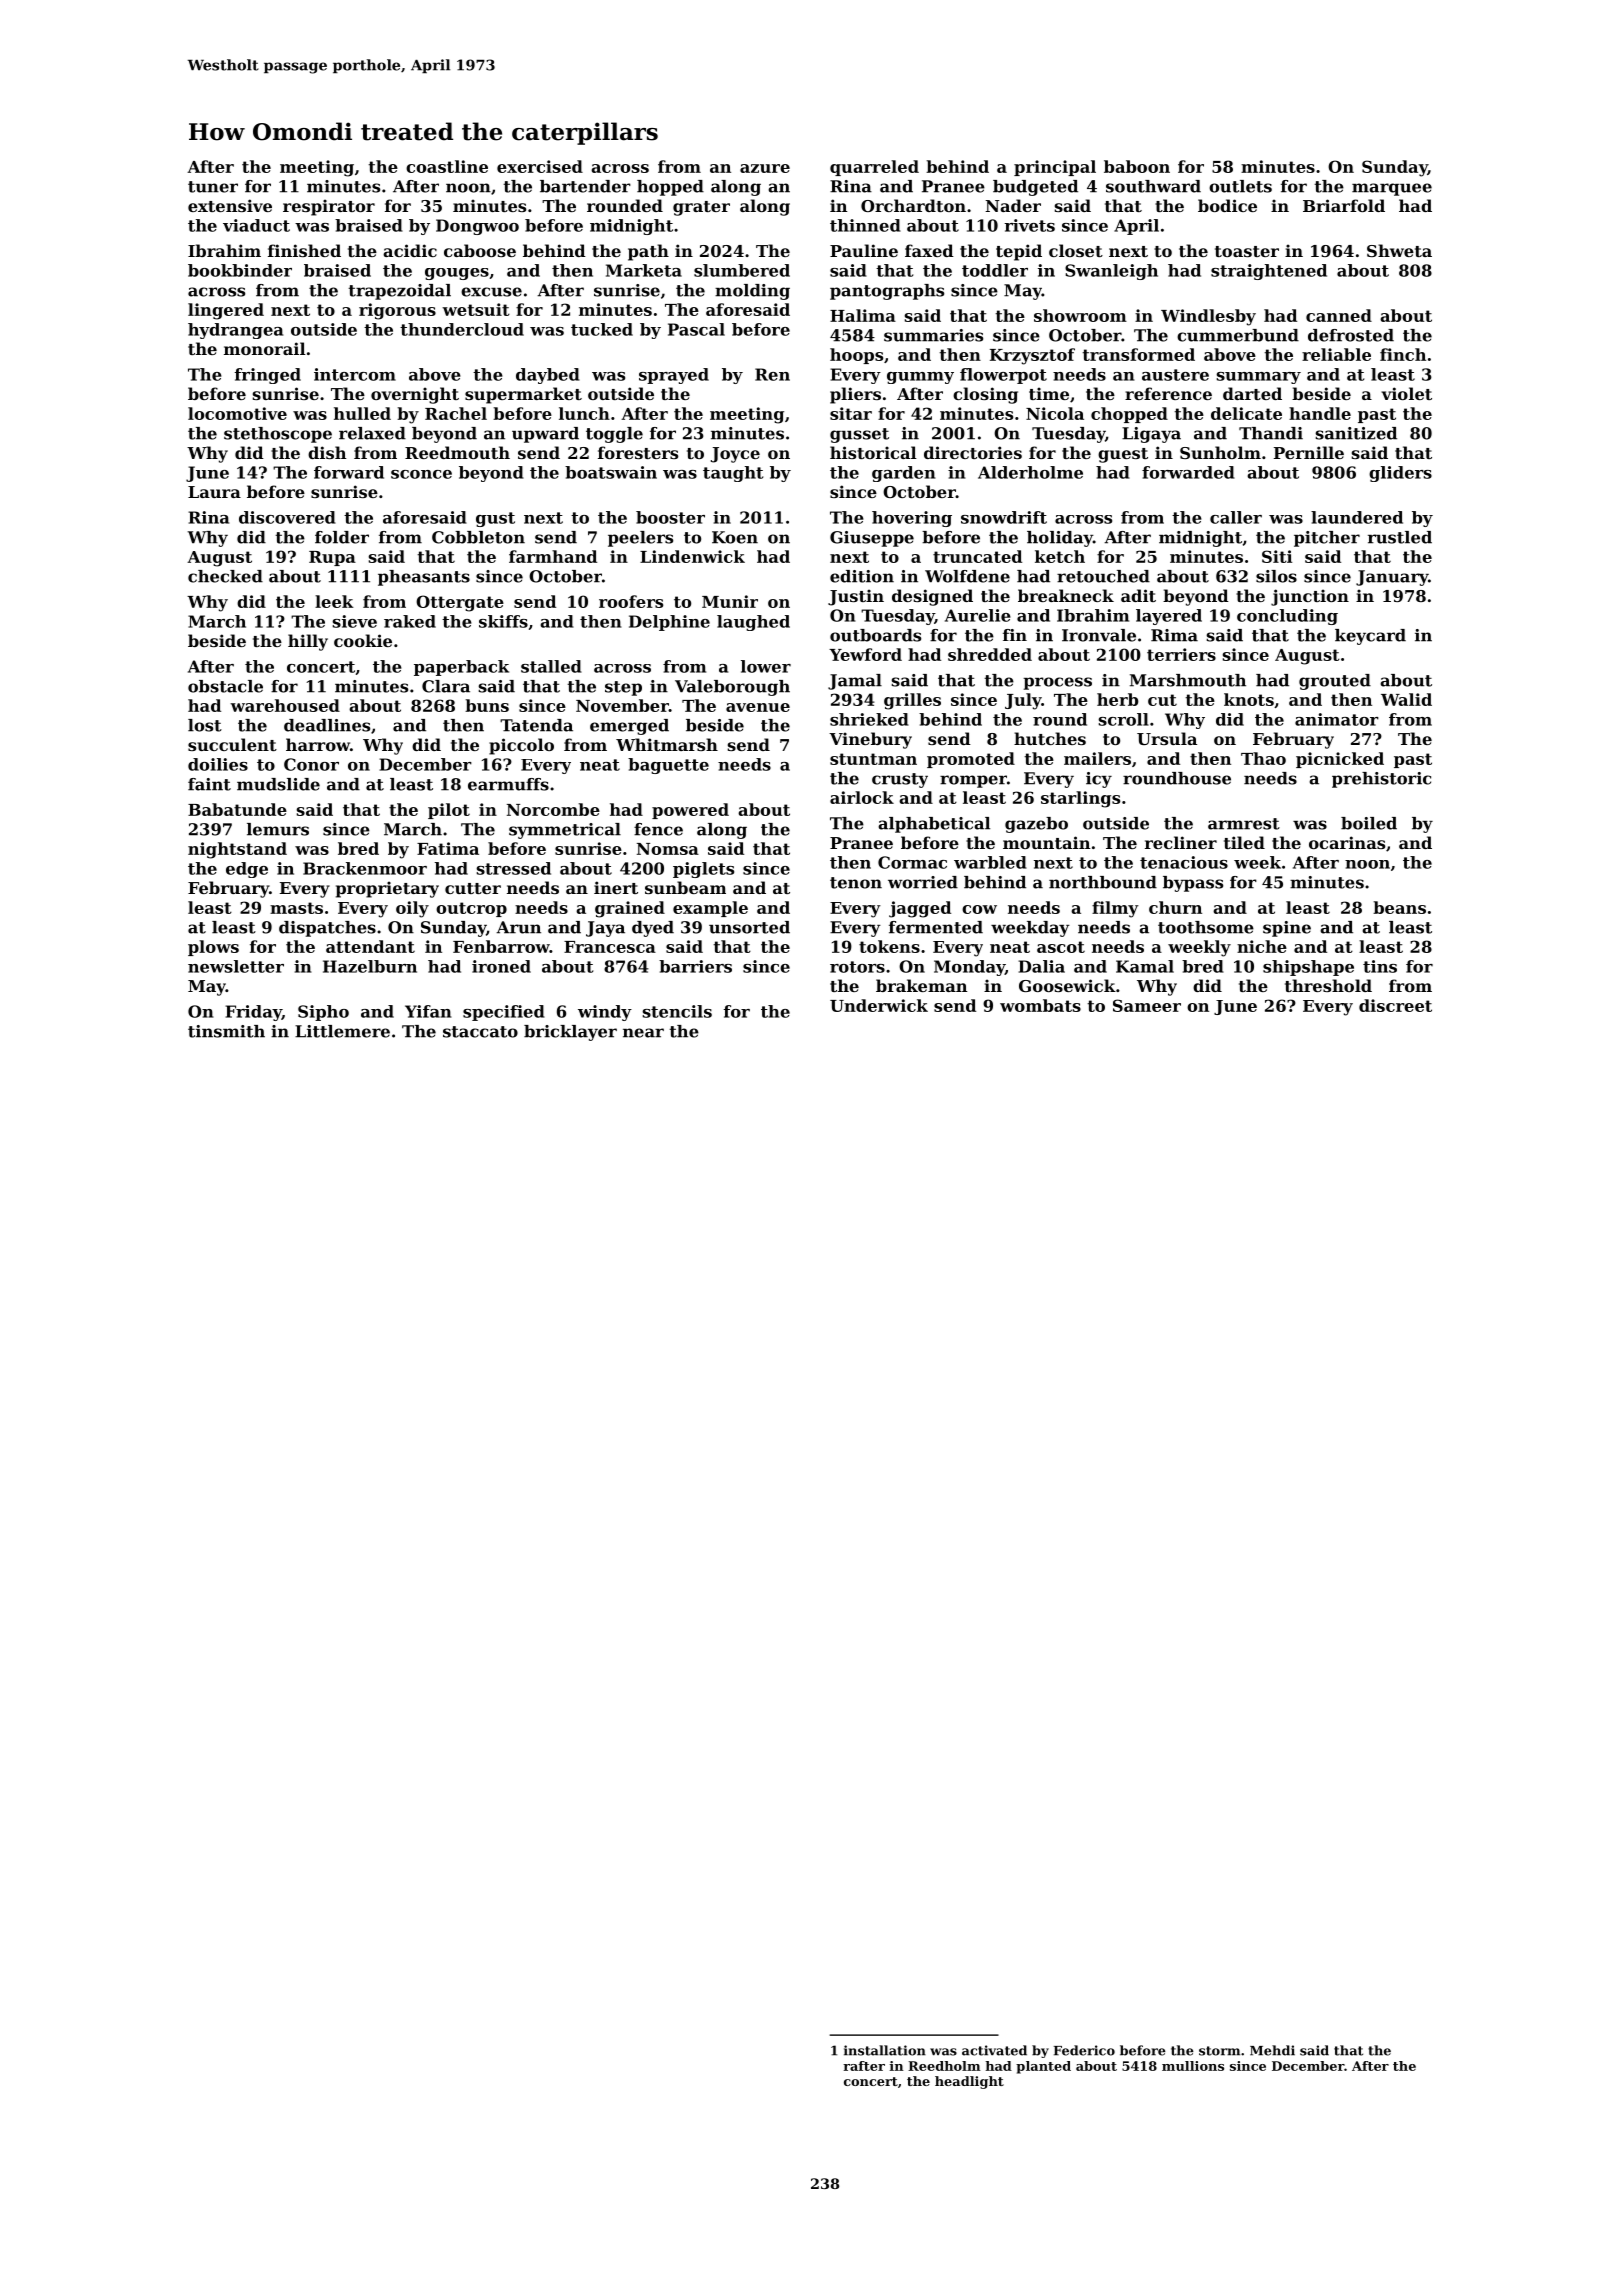 Image resolution: width=1620 pixels, height=2292 pixels. Describe the element at coordinates (1263, 758) in the screenshot. I see `Thao` at that location.
